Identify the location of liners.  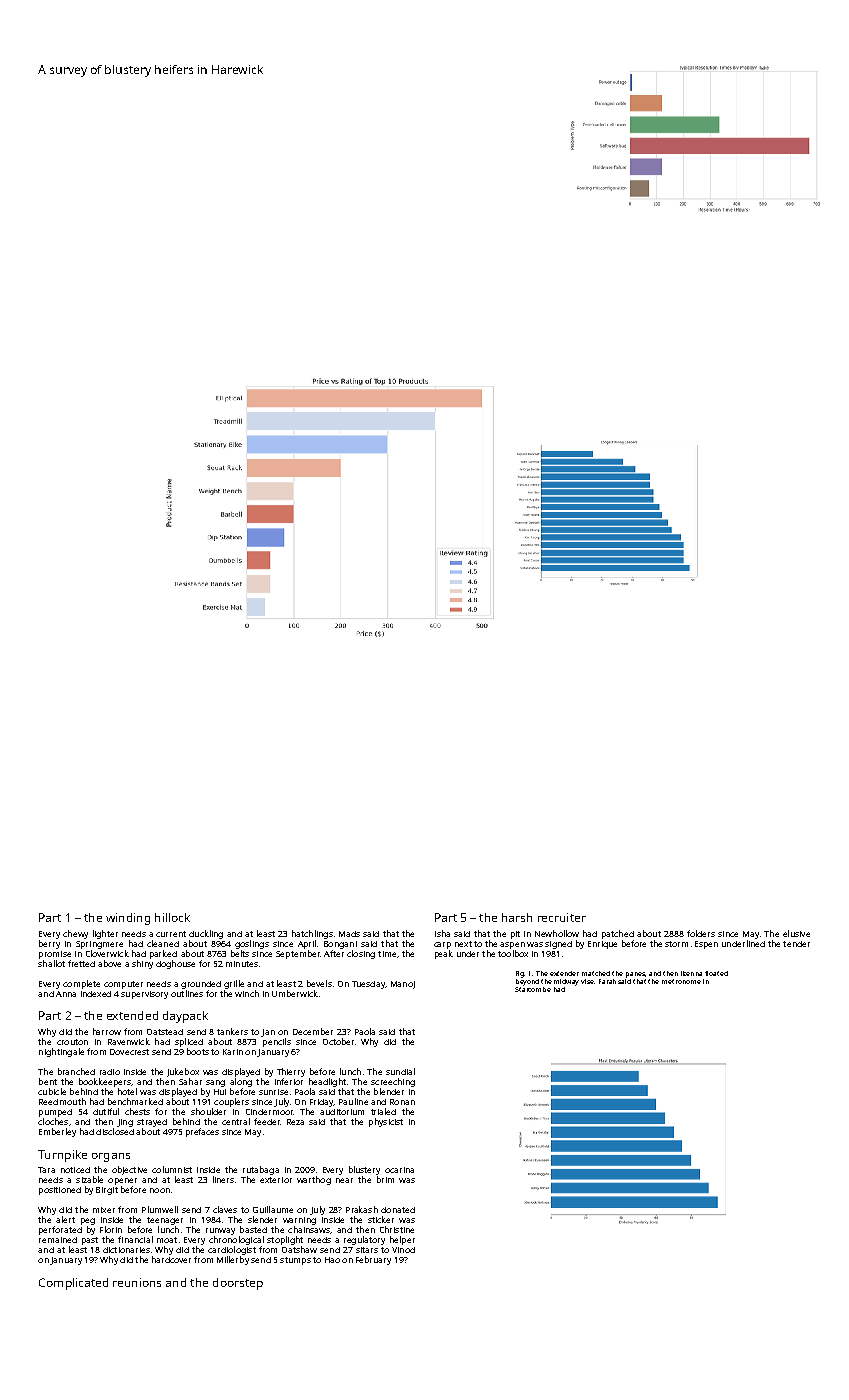
(223, 1179).
